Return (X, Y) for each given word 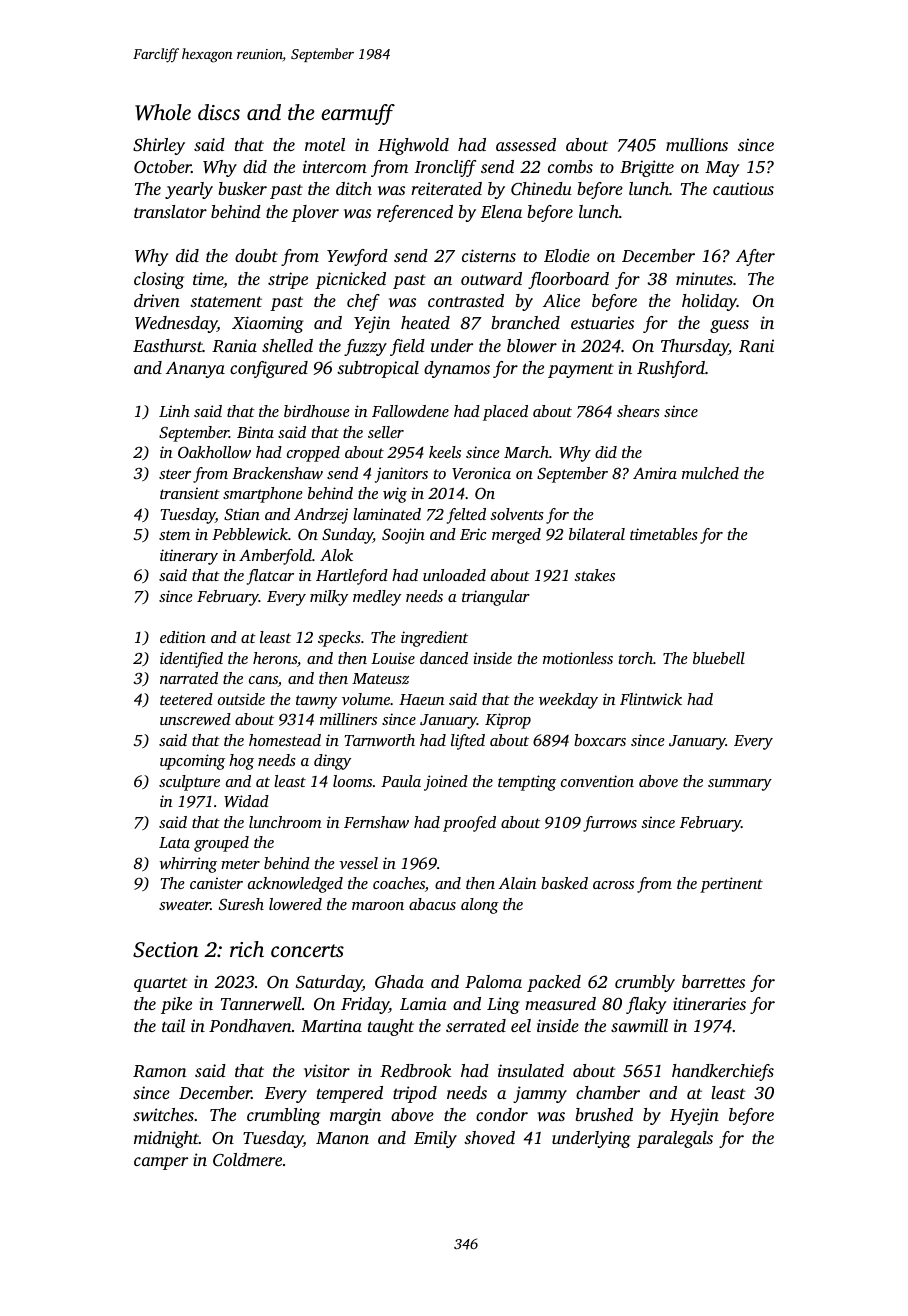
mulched (710, 473)
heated (425, 322)
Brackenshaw (277, 473)
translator (170, 211)
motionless (578, 658)
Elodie (567, 255)
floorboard (568, 280)
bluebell (719, 658)
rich (247, 949)
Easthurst (168, 345)
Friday (365, 1005)
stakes (594, 575)
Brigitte (647, 168)
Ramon (159, 1071)
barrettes (713, 981)
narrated (189, 678)
